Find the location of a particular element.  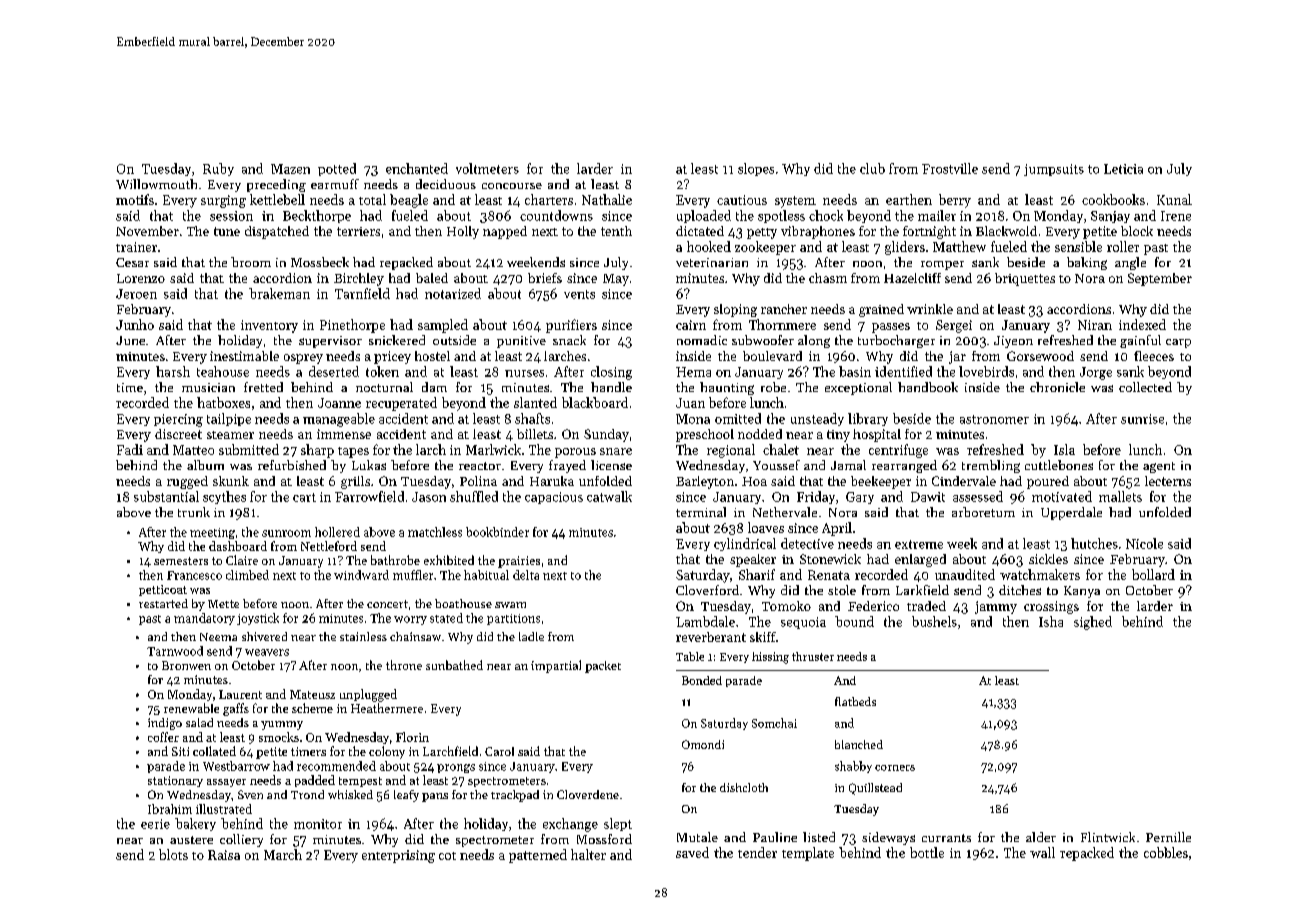

joystick is located at coordinates (258, 619).
